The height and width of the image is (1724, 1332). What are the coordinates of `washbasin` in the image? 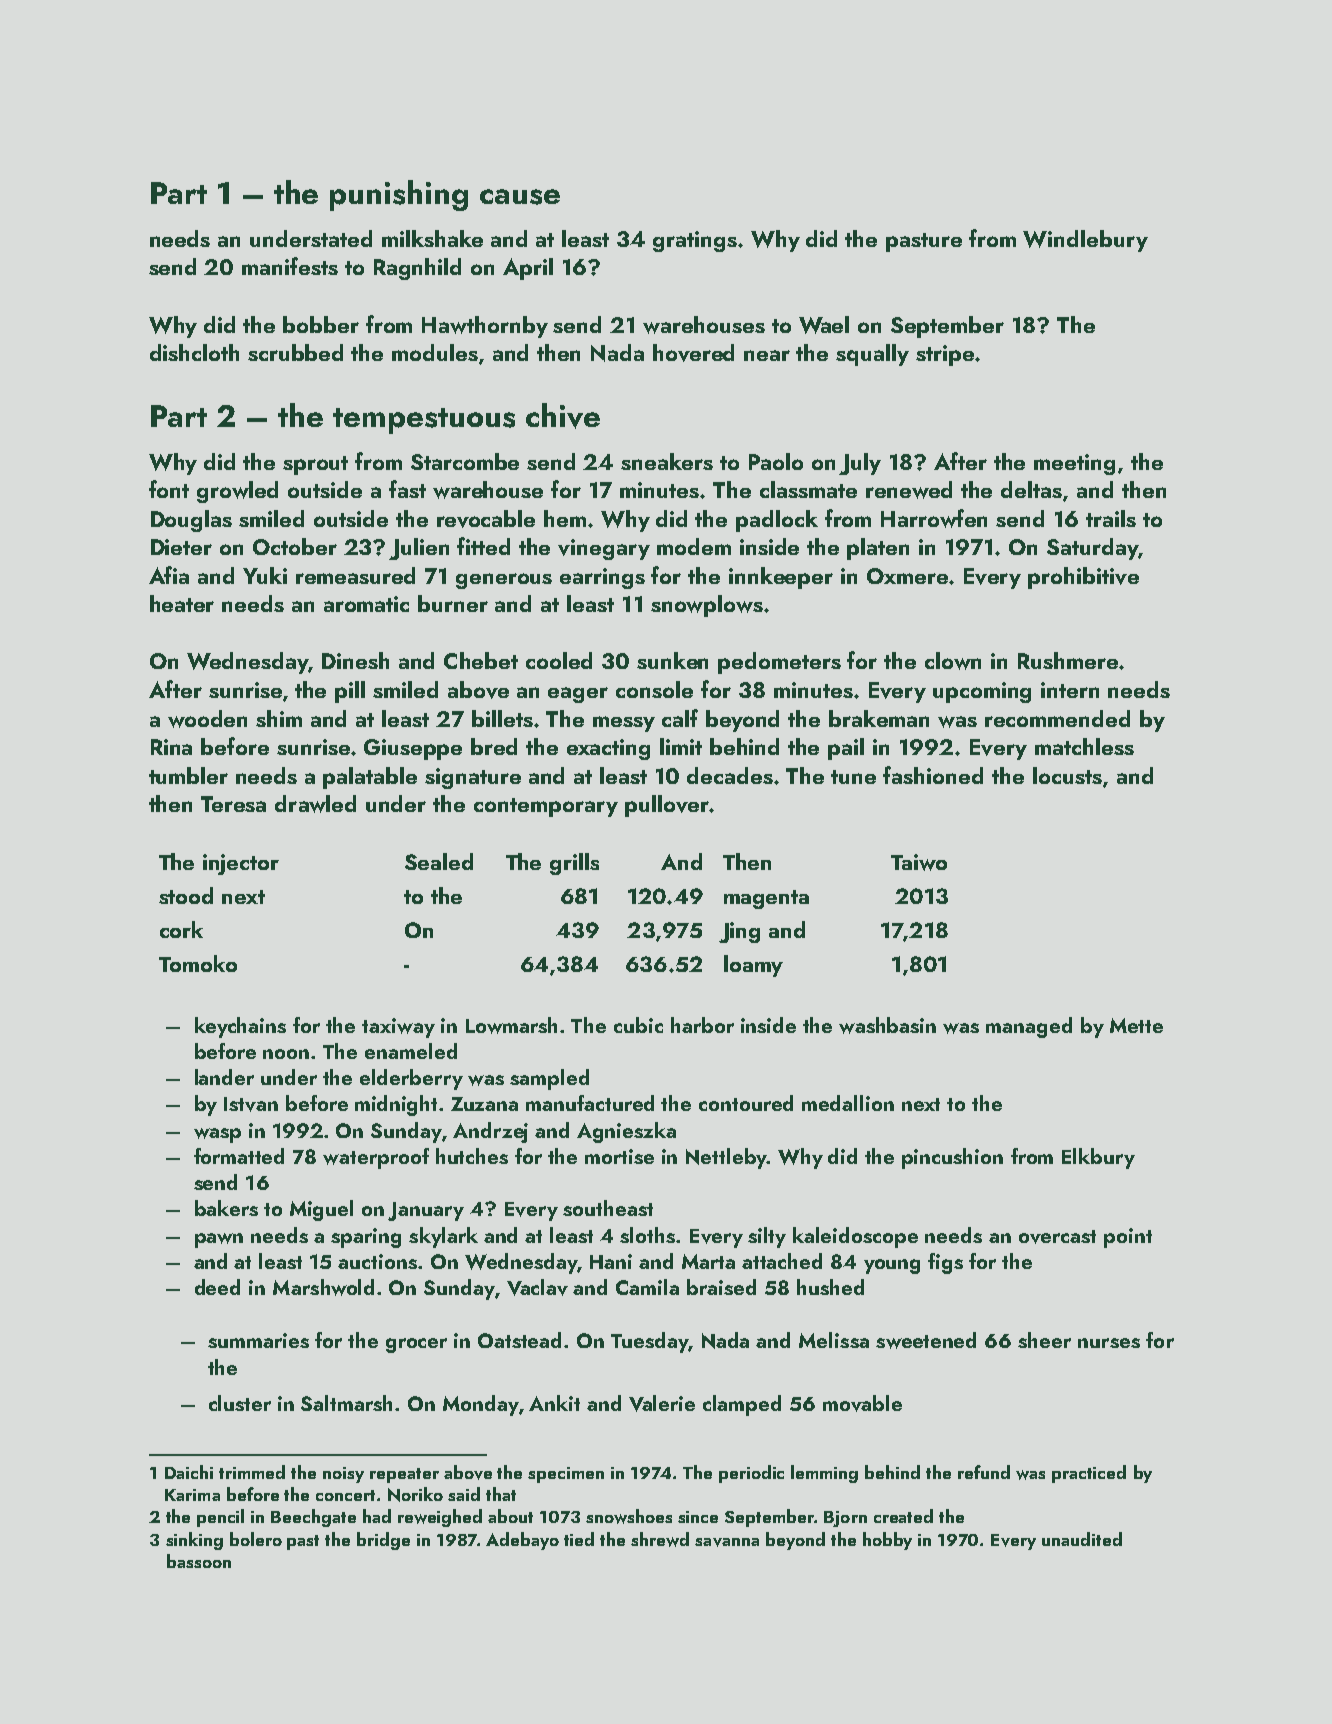 It's located at (887, 1025).
